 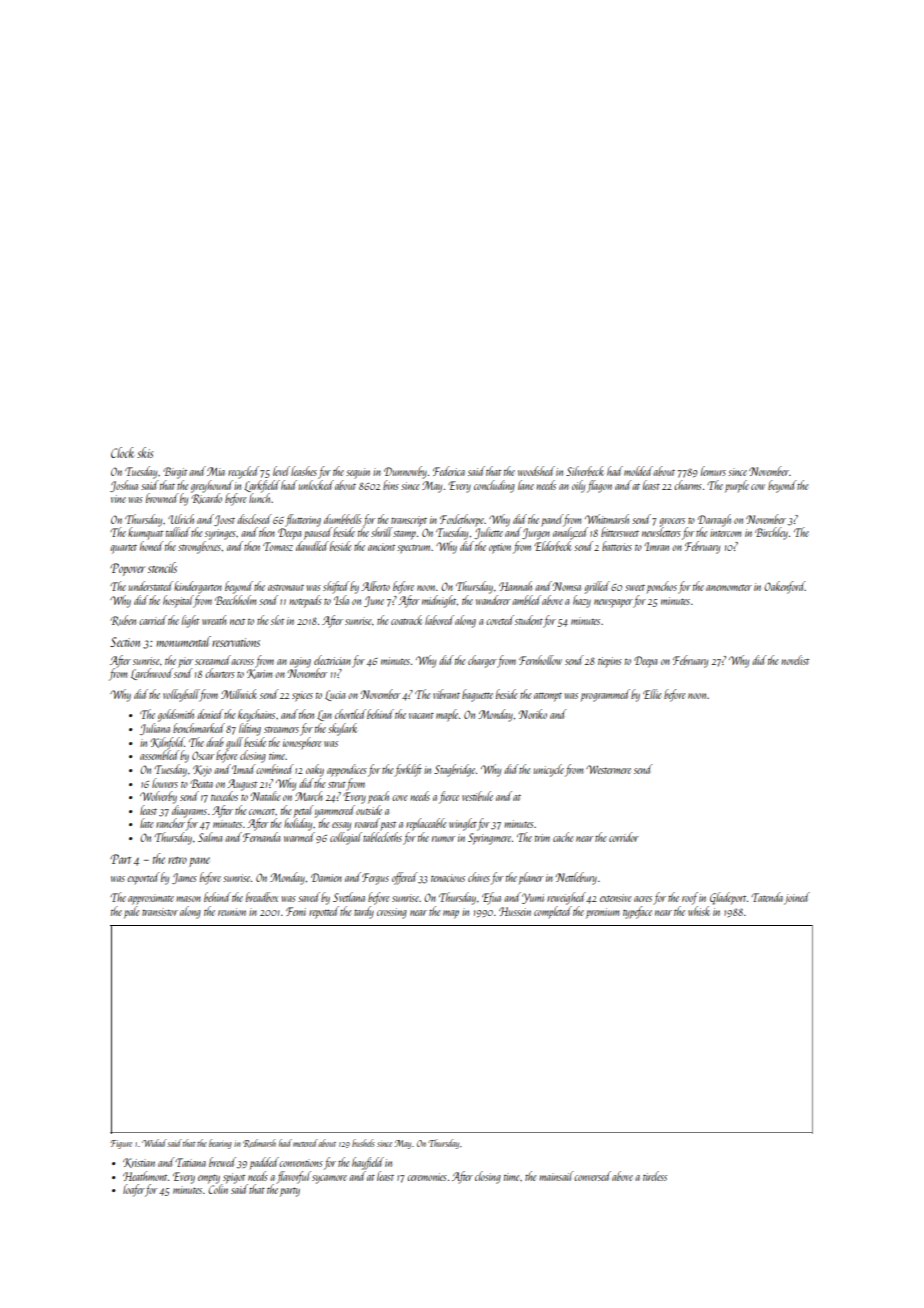 I want to click on baguette, so click(x=477, y=695).
